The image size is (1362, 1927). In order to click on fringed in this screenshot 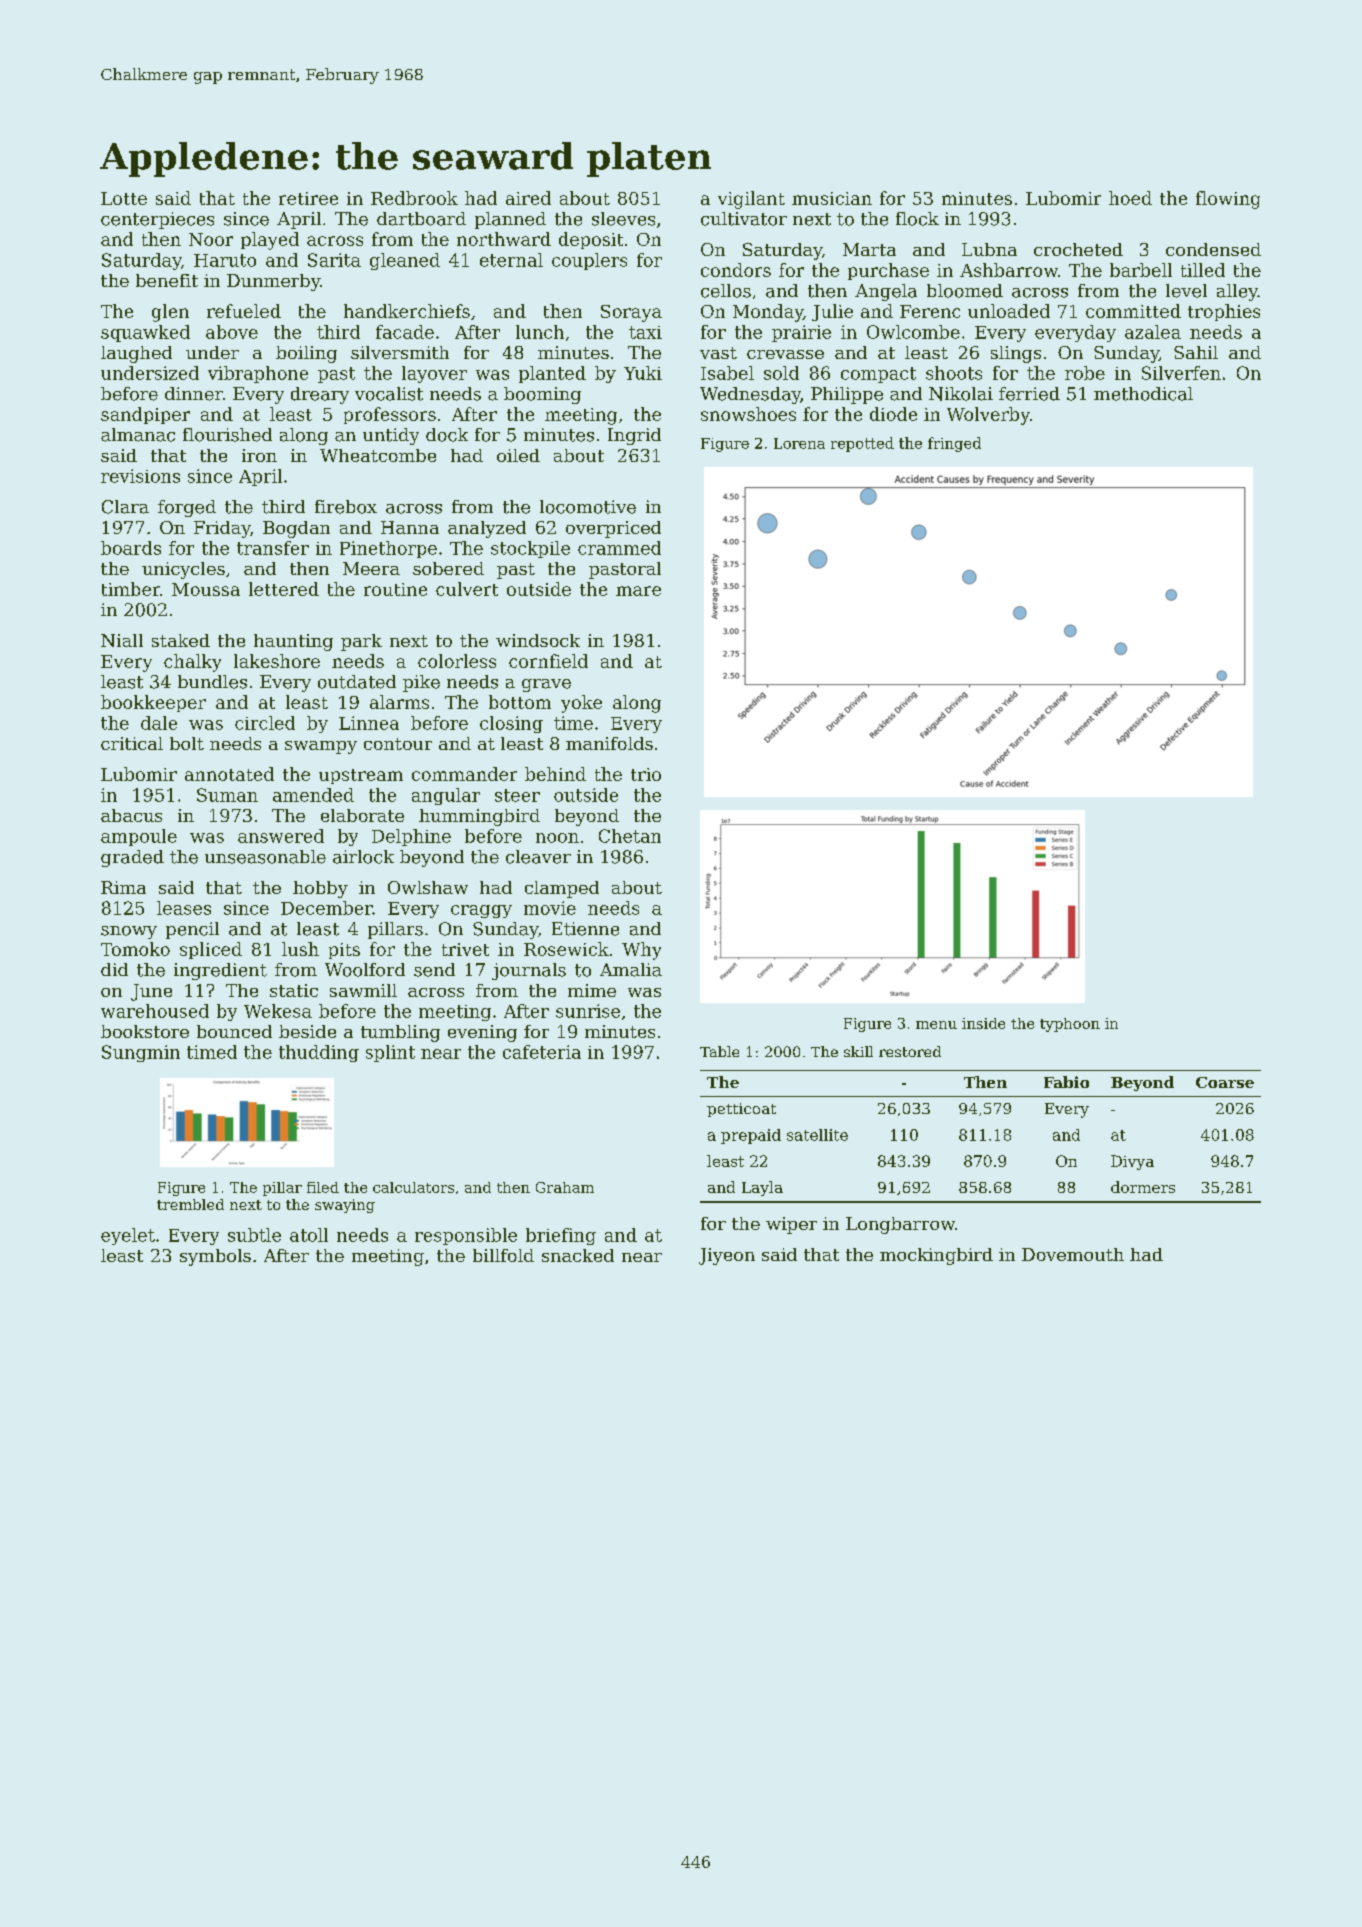, I will do `click(954, 444)`.
